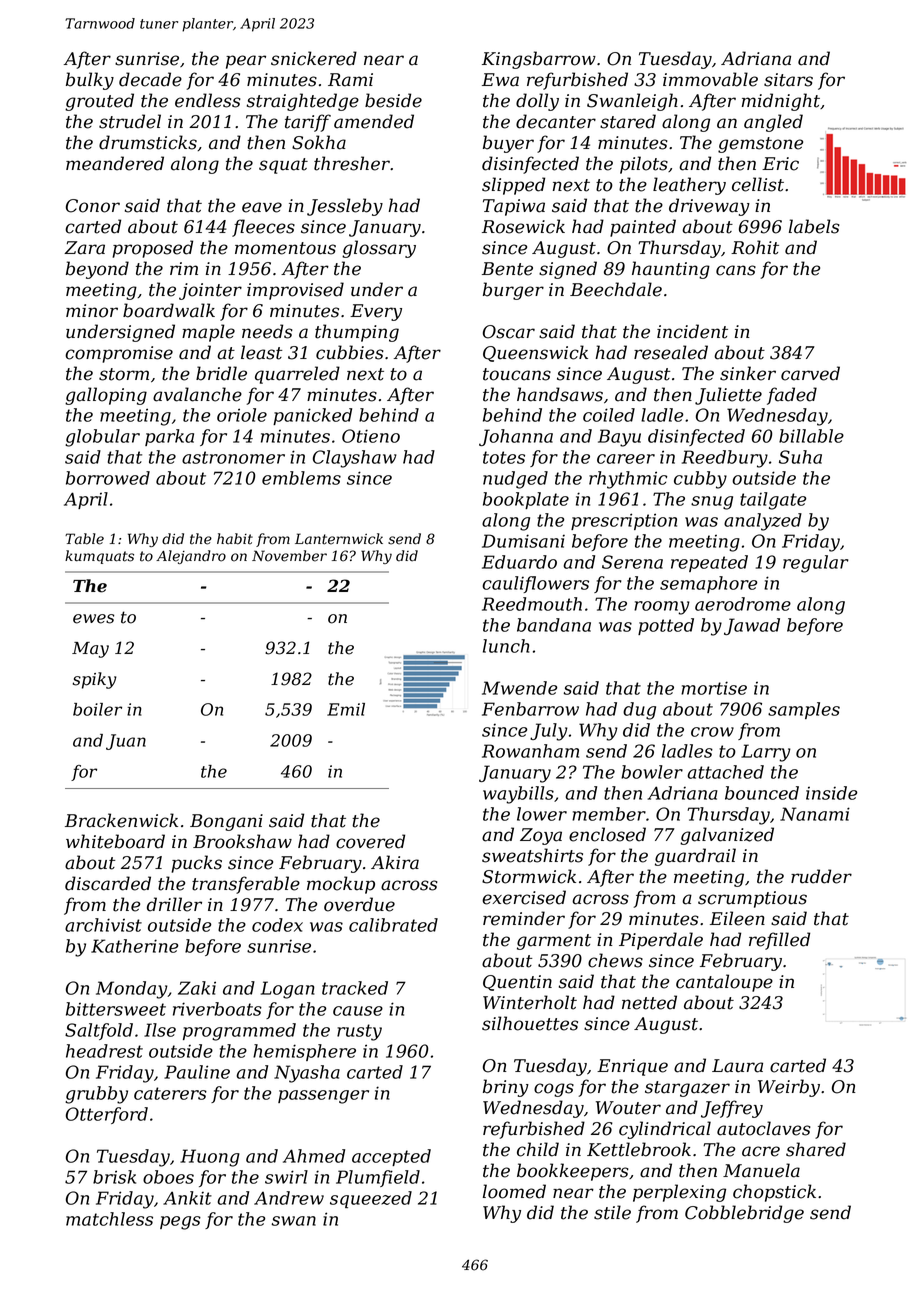  I want to click on bulky, so click(90, 81).
